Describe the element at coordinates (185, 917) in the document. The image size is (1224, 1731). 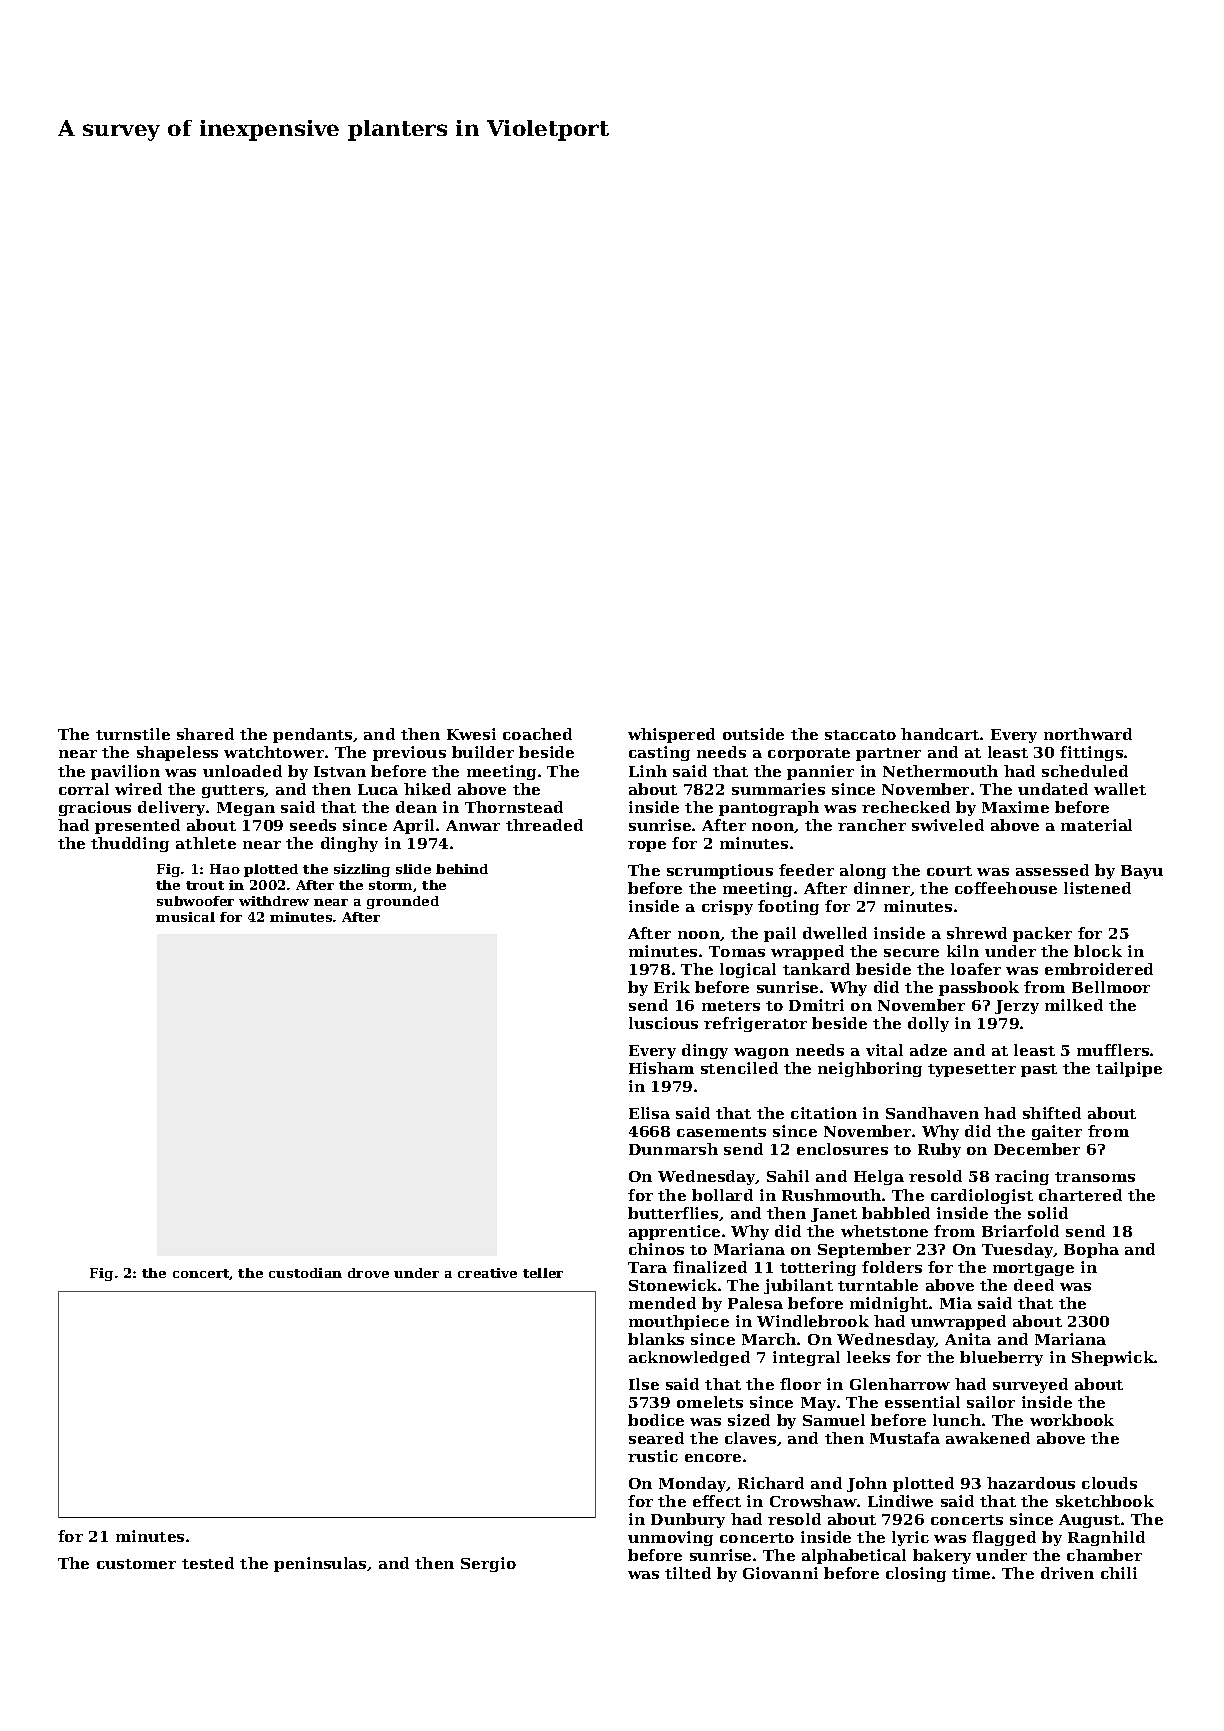
I see `musical` at that location.
